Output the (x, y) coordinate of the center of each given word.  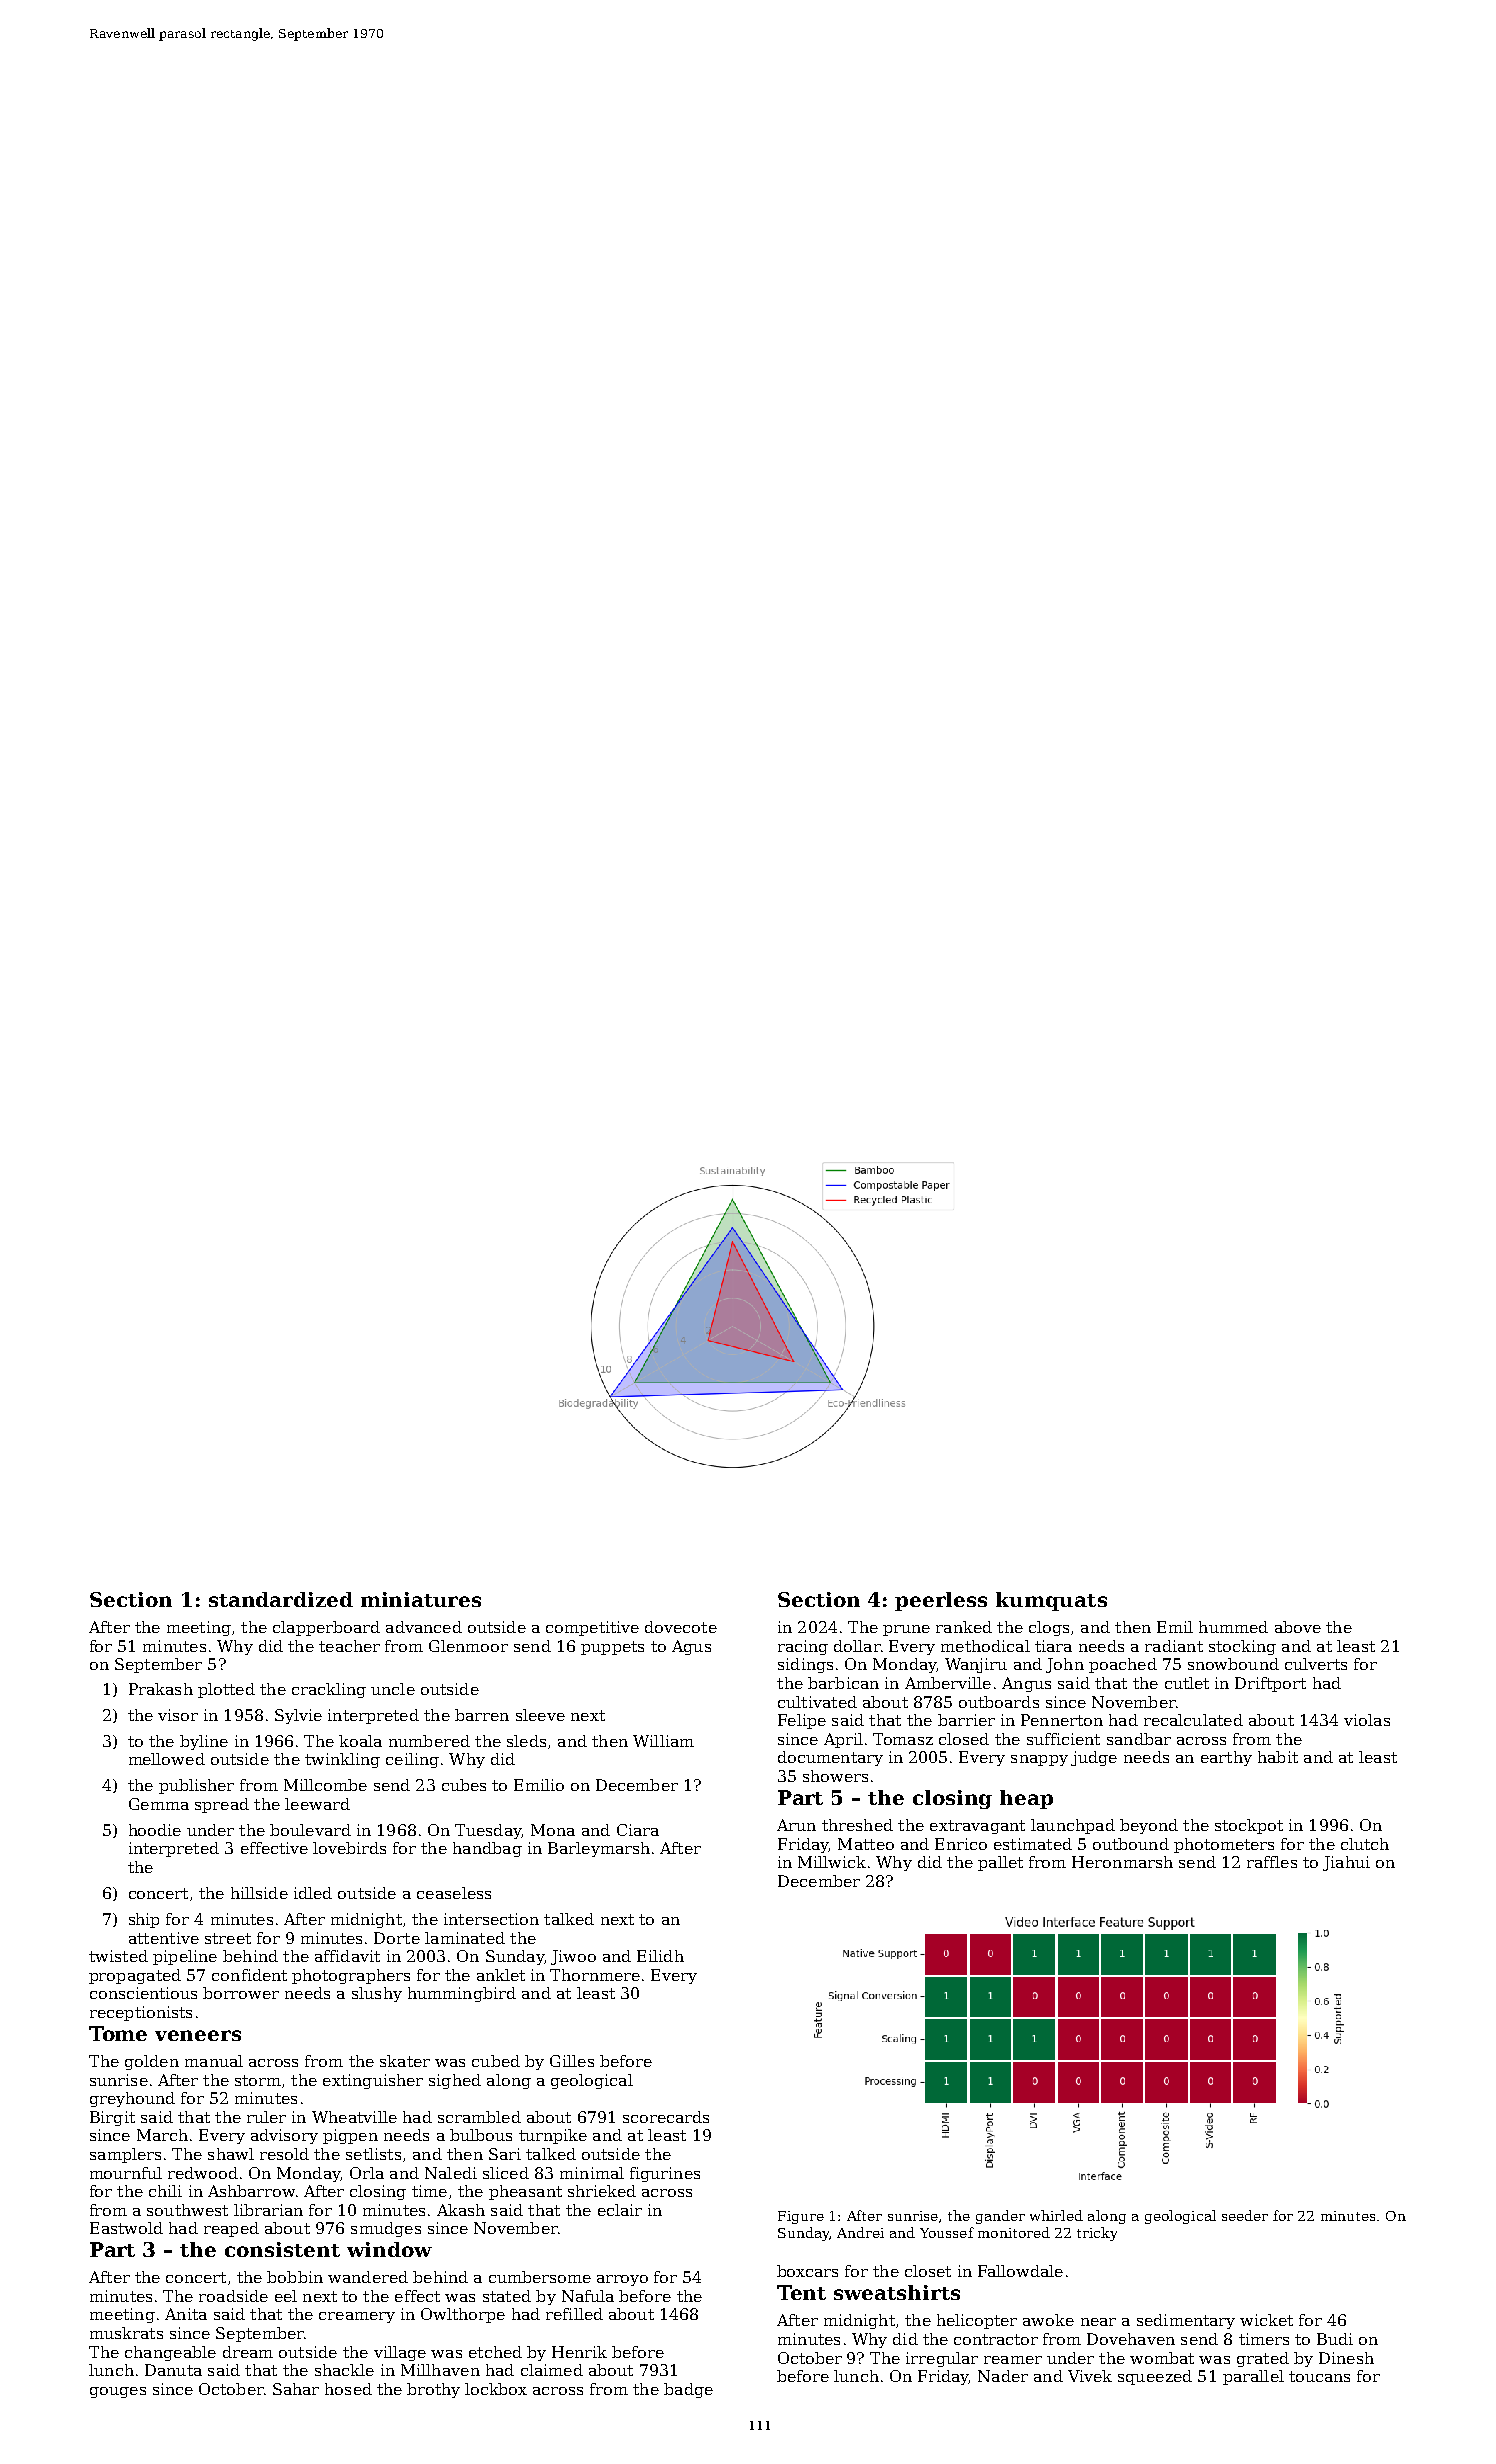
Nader (1003, 2376)
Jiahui (1346, 1863)
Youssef (947, 2232)
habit (1278, 1757)
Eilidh (660, 1956)
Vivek (1090, 2376)
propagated (135, 1976)
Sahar (296, 2389)
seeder (1245, 2215)
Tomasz (903, 1739)
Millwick (832, 1862)
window (389, 2249)
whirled (1056, 2215)
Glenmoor (468, 1646)
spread (222, 1805)
